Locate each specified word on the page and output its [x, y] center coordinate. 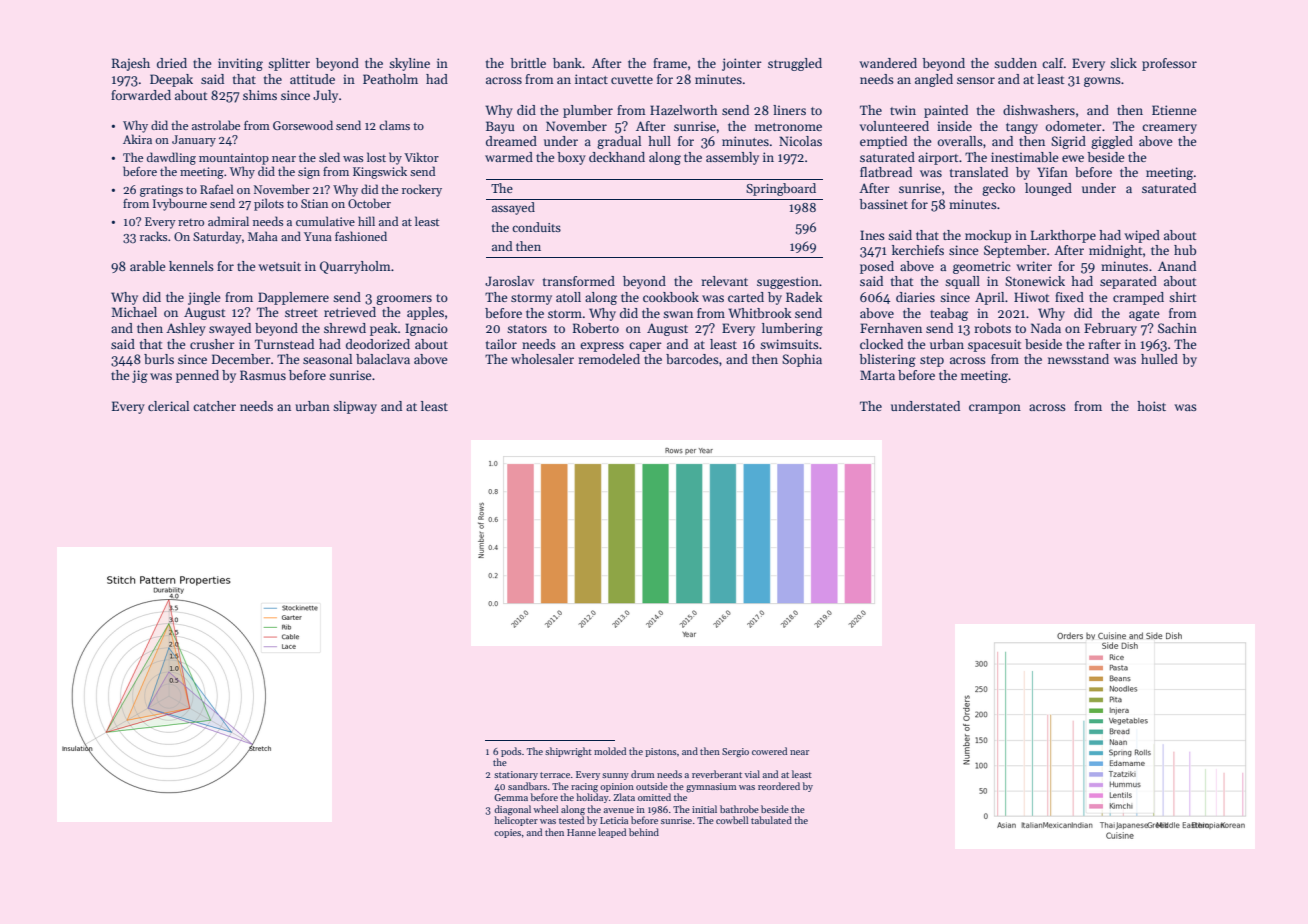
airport [938, 158]
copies [507, 833]
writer [1034, 266]
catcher [214, 406]
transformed [579, 281]
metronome [788, 127]
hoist [1151, 406]
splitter [289, 64]
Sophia [802, 360]
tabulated [771, 820]
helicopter [516, 821]
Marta [877, 375]
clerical [168, 406]
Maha [263, 236]
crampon [995, 409]
